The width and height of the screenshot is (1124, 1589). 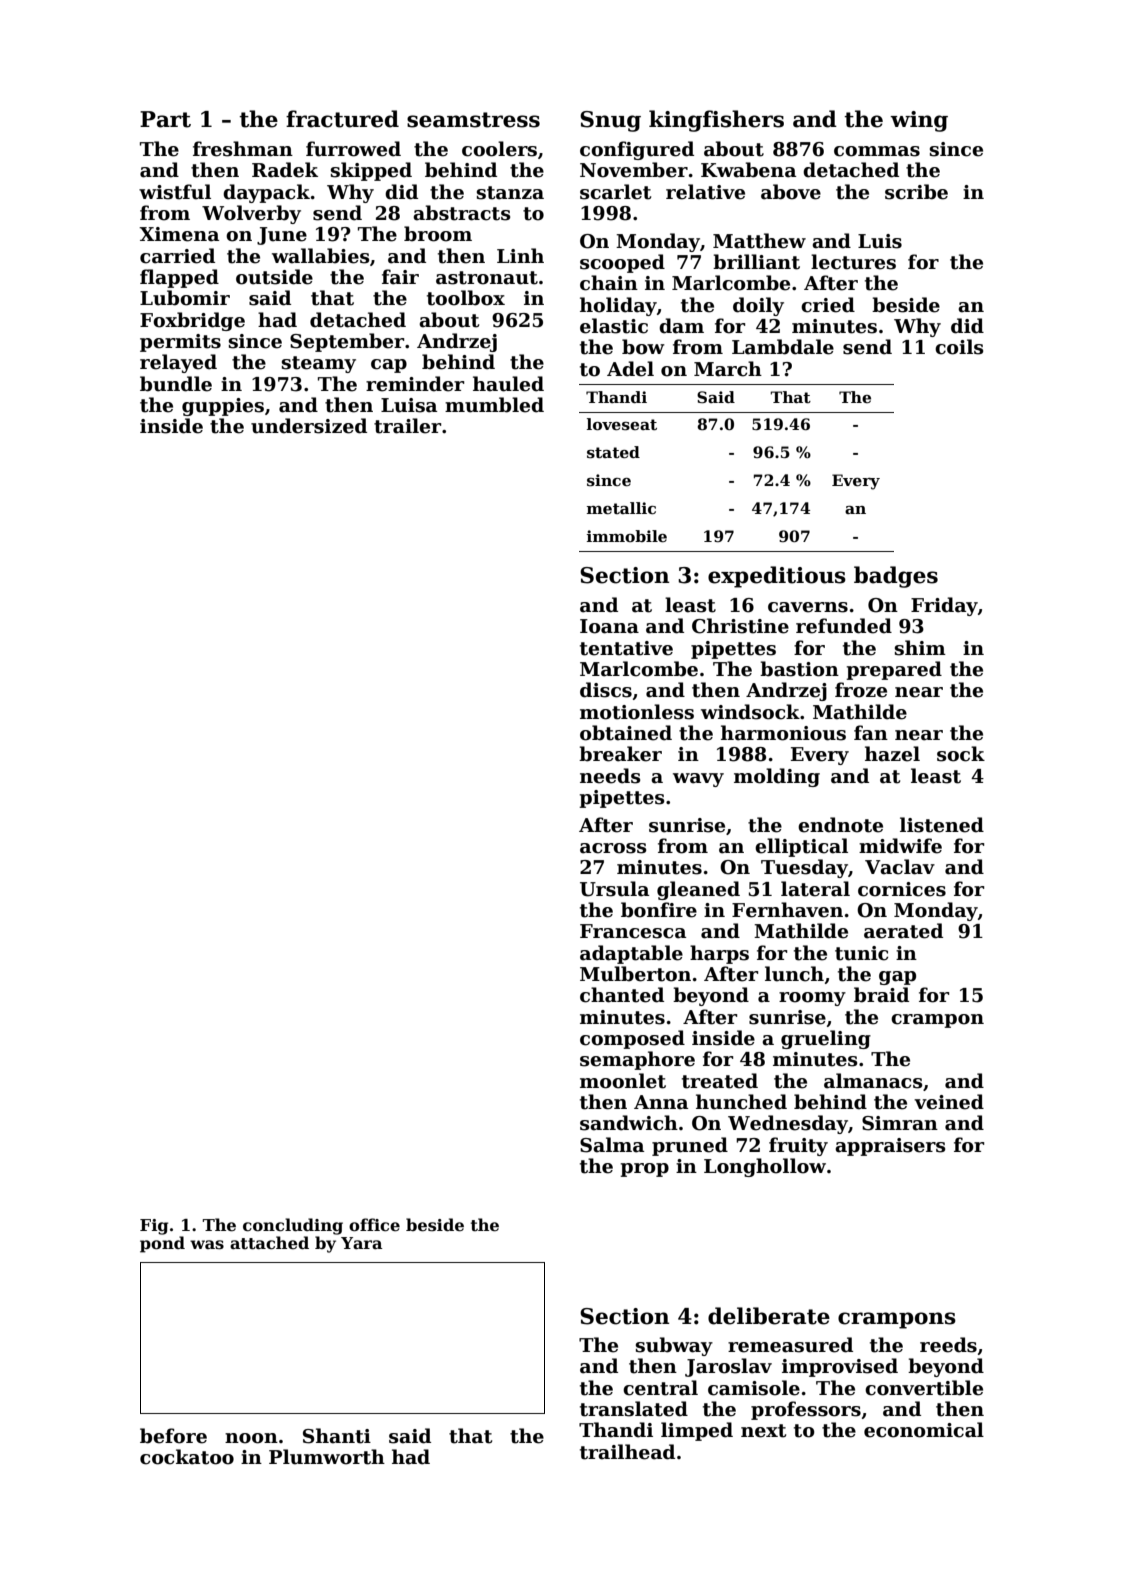 What do you see at coordinates (309, 426) in the screenshot?
I see `undersized` at bounding box center [309, 426].
